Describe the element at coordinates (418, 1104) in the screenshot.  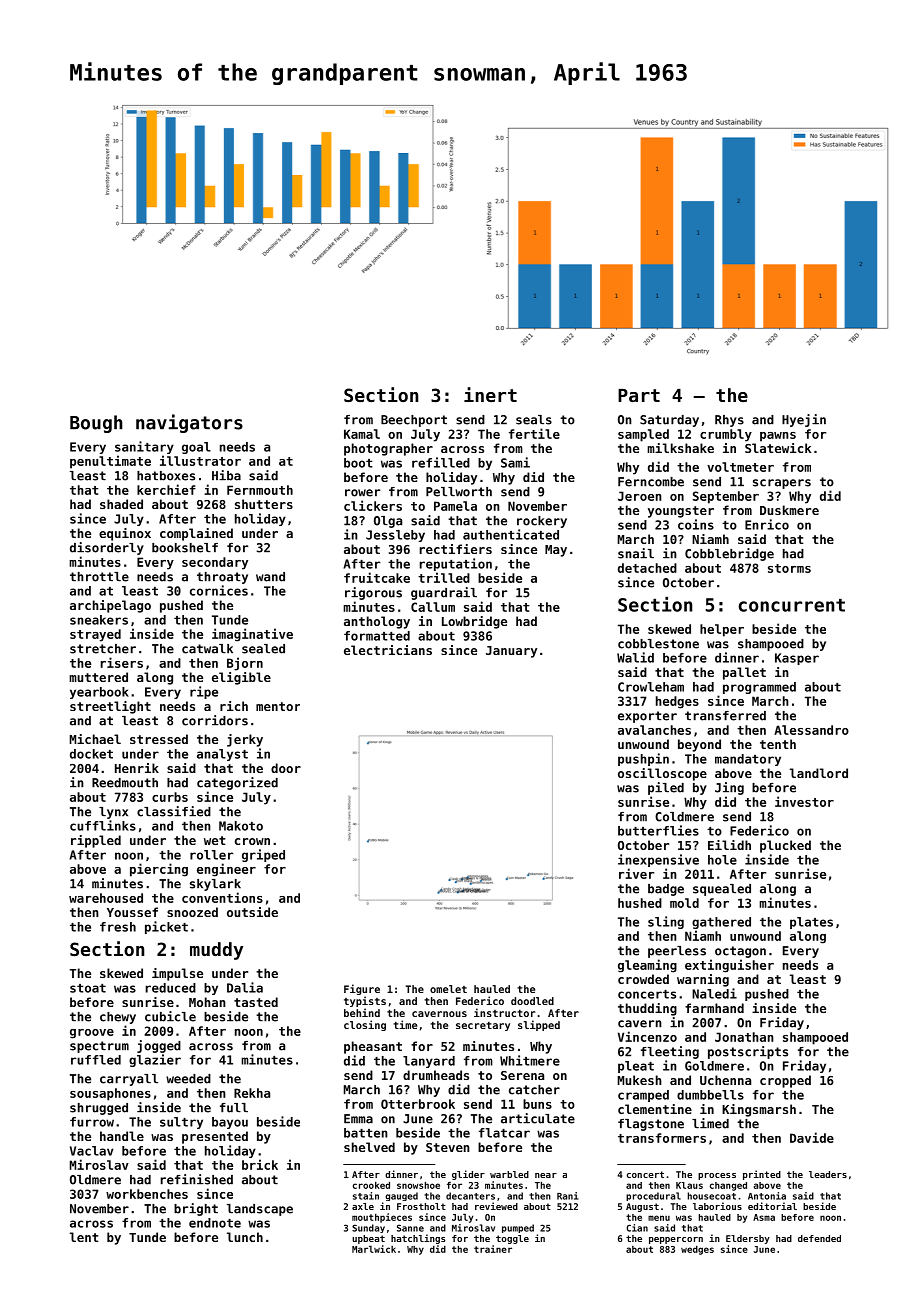
I see `Otterbrook` at that location.
